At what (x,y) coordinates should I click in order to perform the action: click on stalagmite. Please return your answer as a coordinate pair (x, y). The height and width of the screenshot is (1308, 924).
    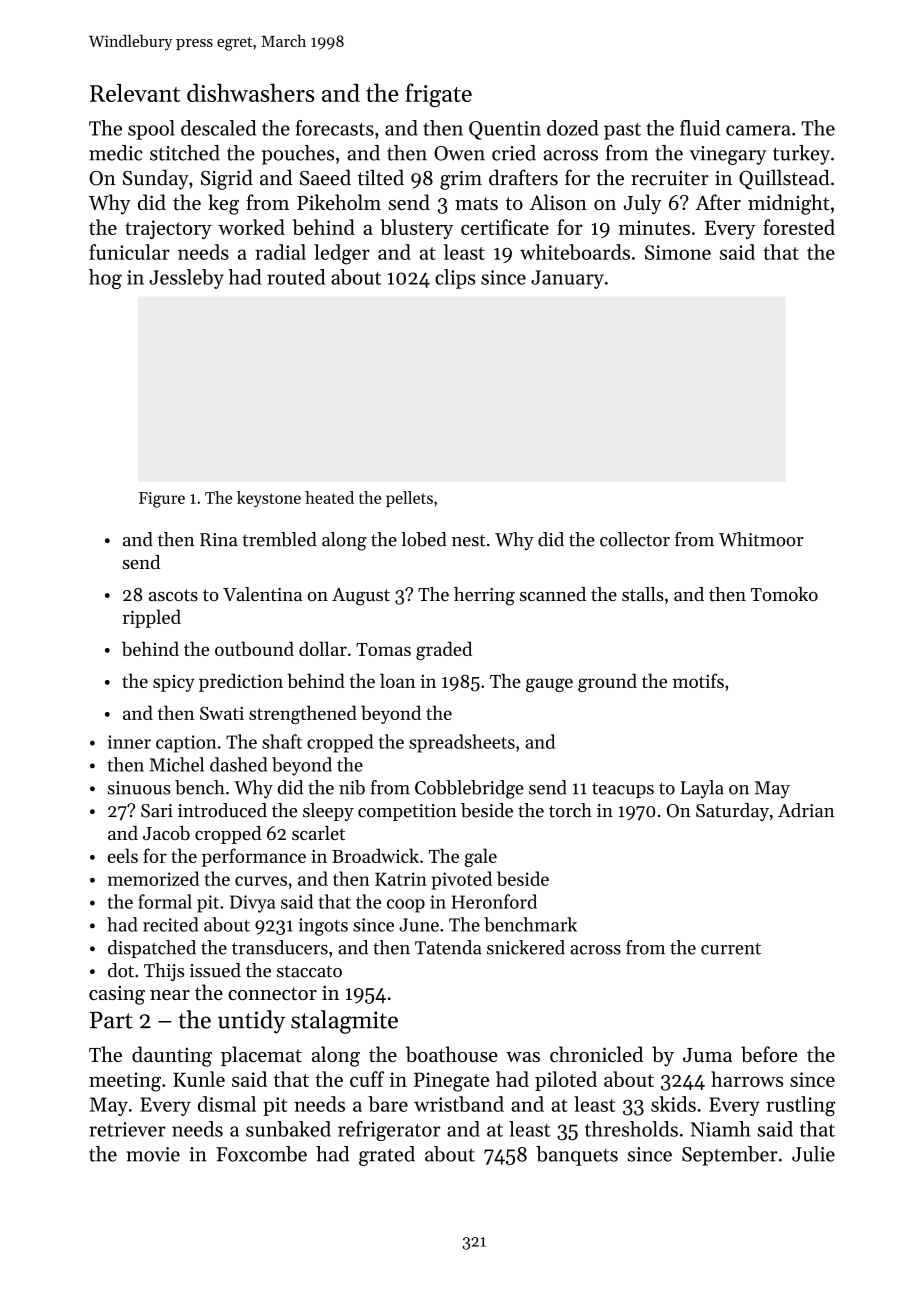
    Looking at the image, I should click on (344, 1022).
